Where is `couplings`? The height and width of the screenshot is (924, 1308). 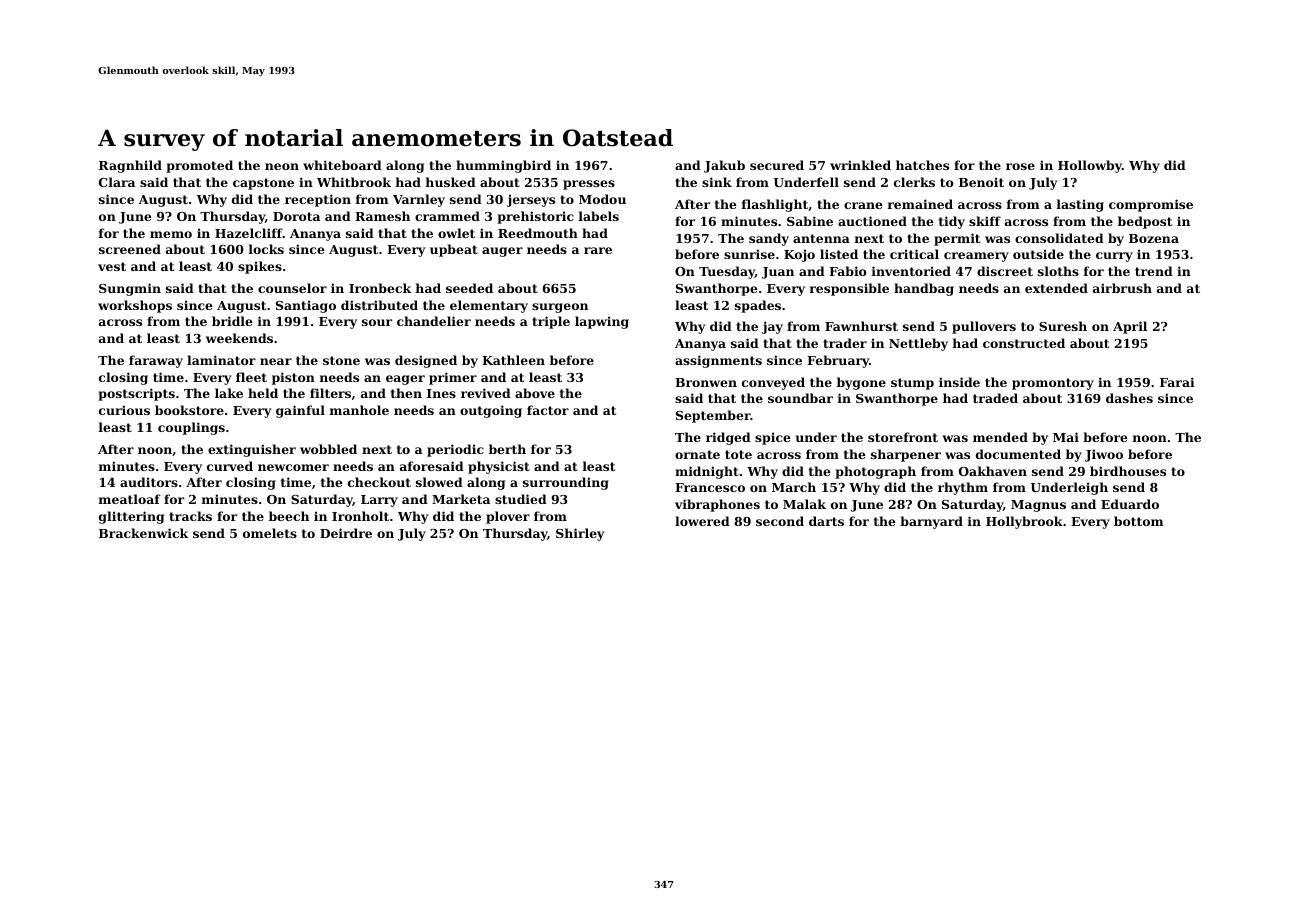 couplings is located at coordinates (191, 428).
